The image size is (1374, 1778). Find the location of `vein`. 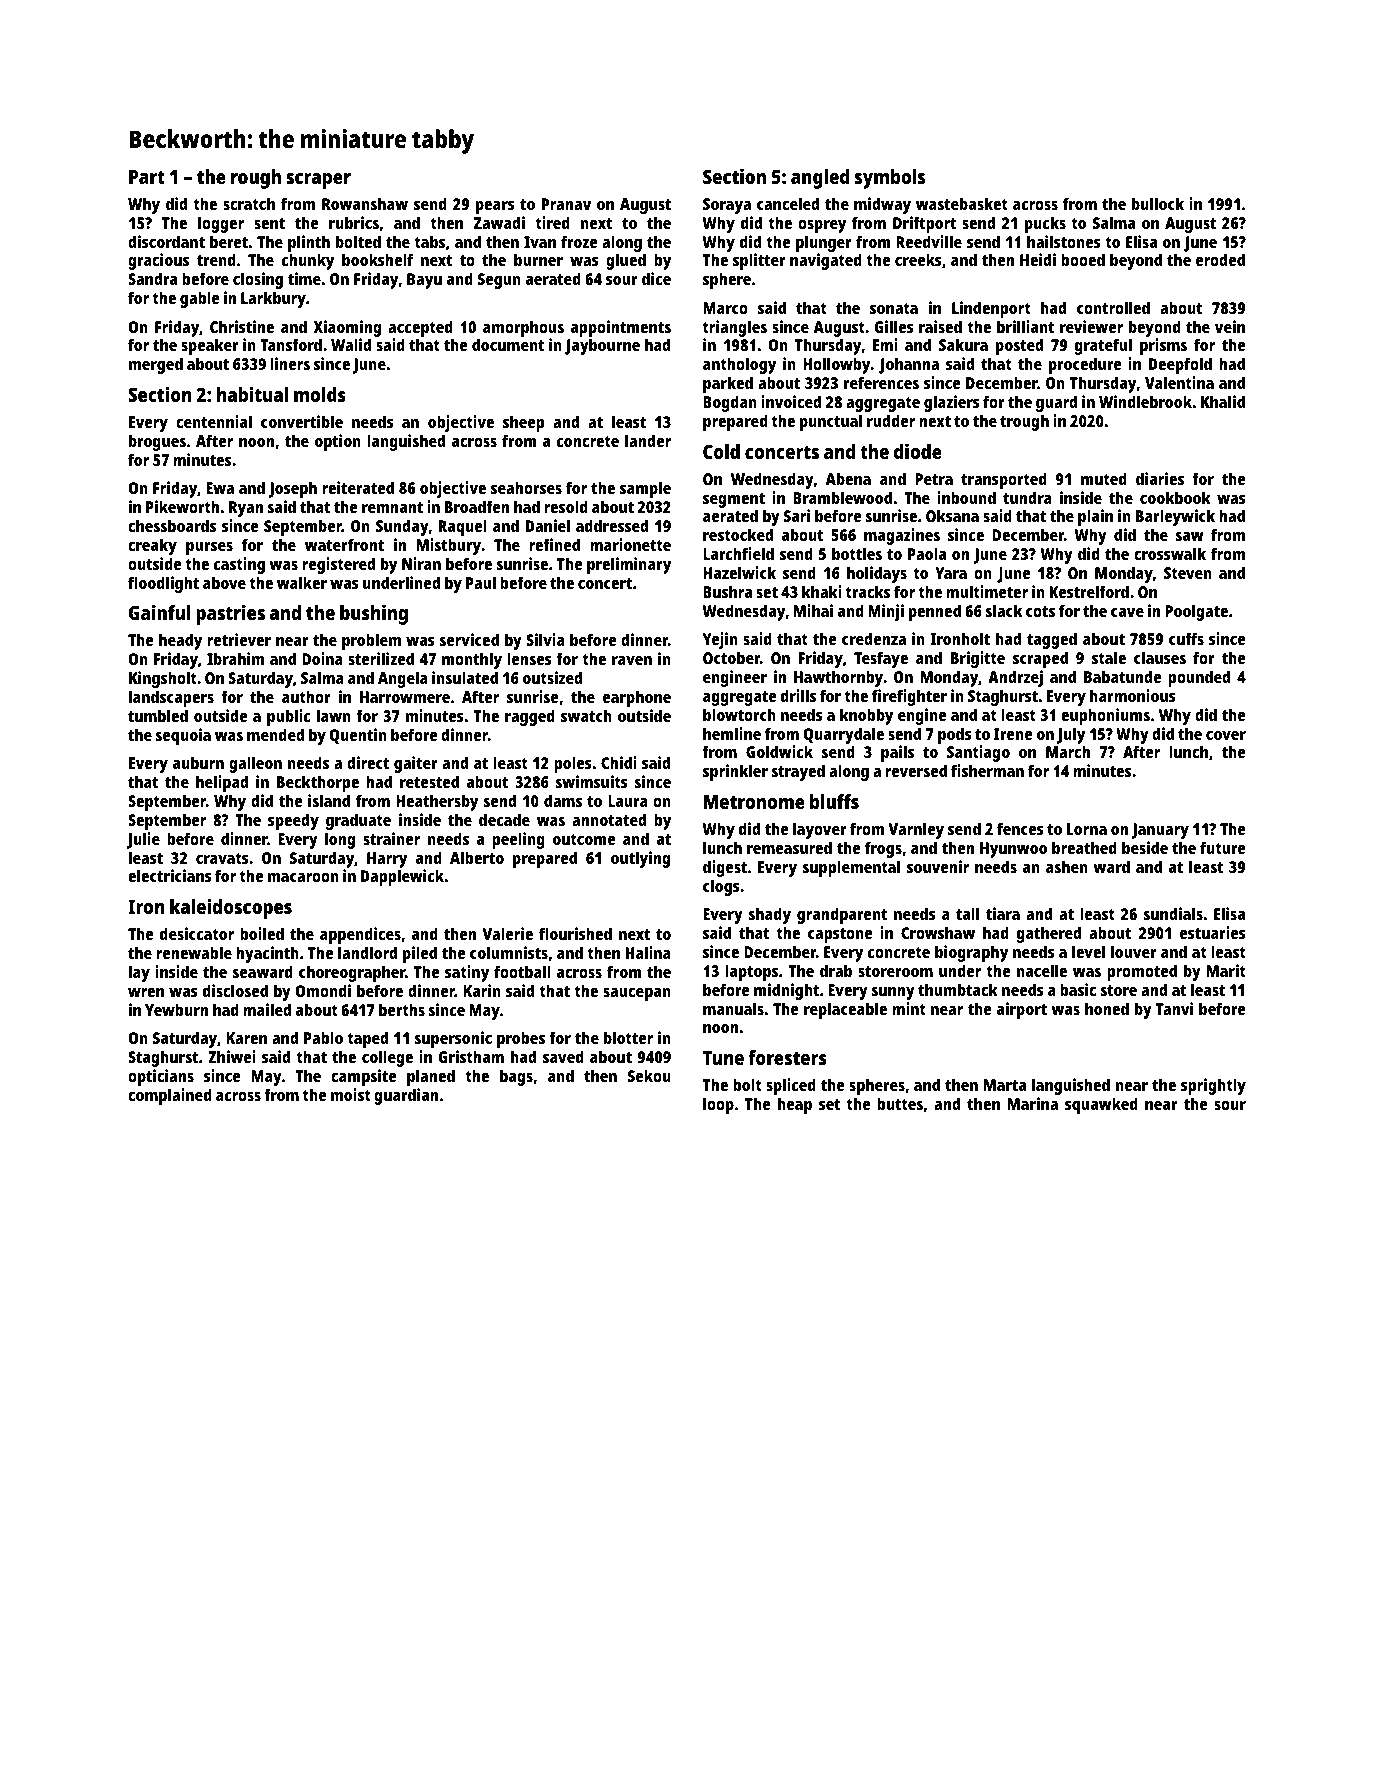

vein is located at coordinates (1230, 326).
